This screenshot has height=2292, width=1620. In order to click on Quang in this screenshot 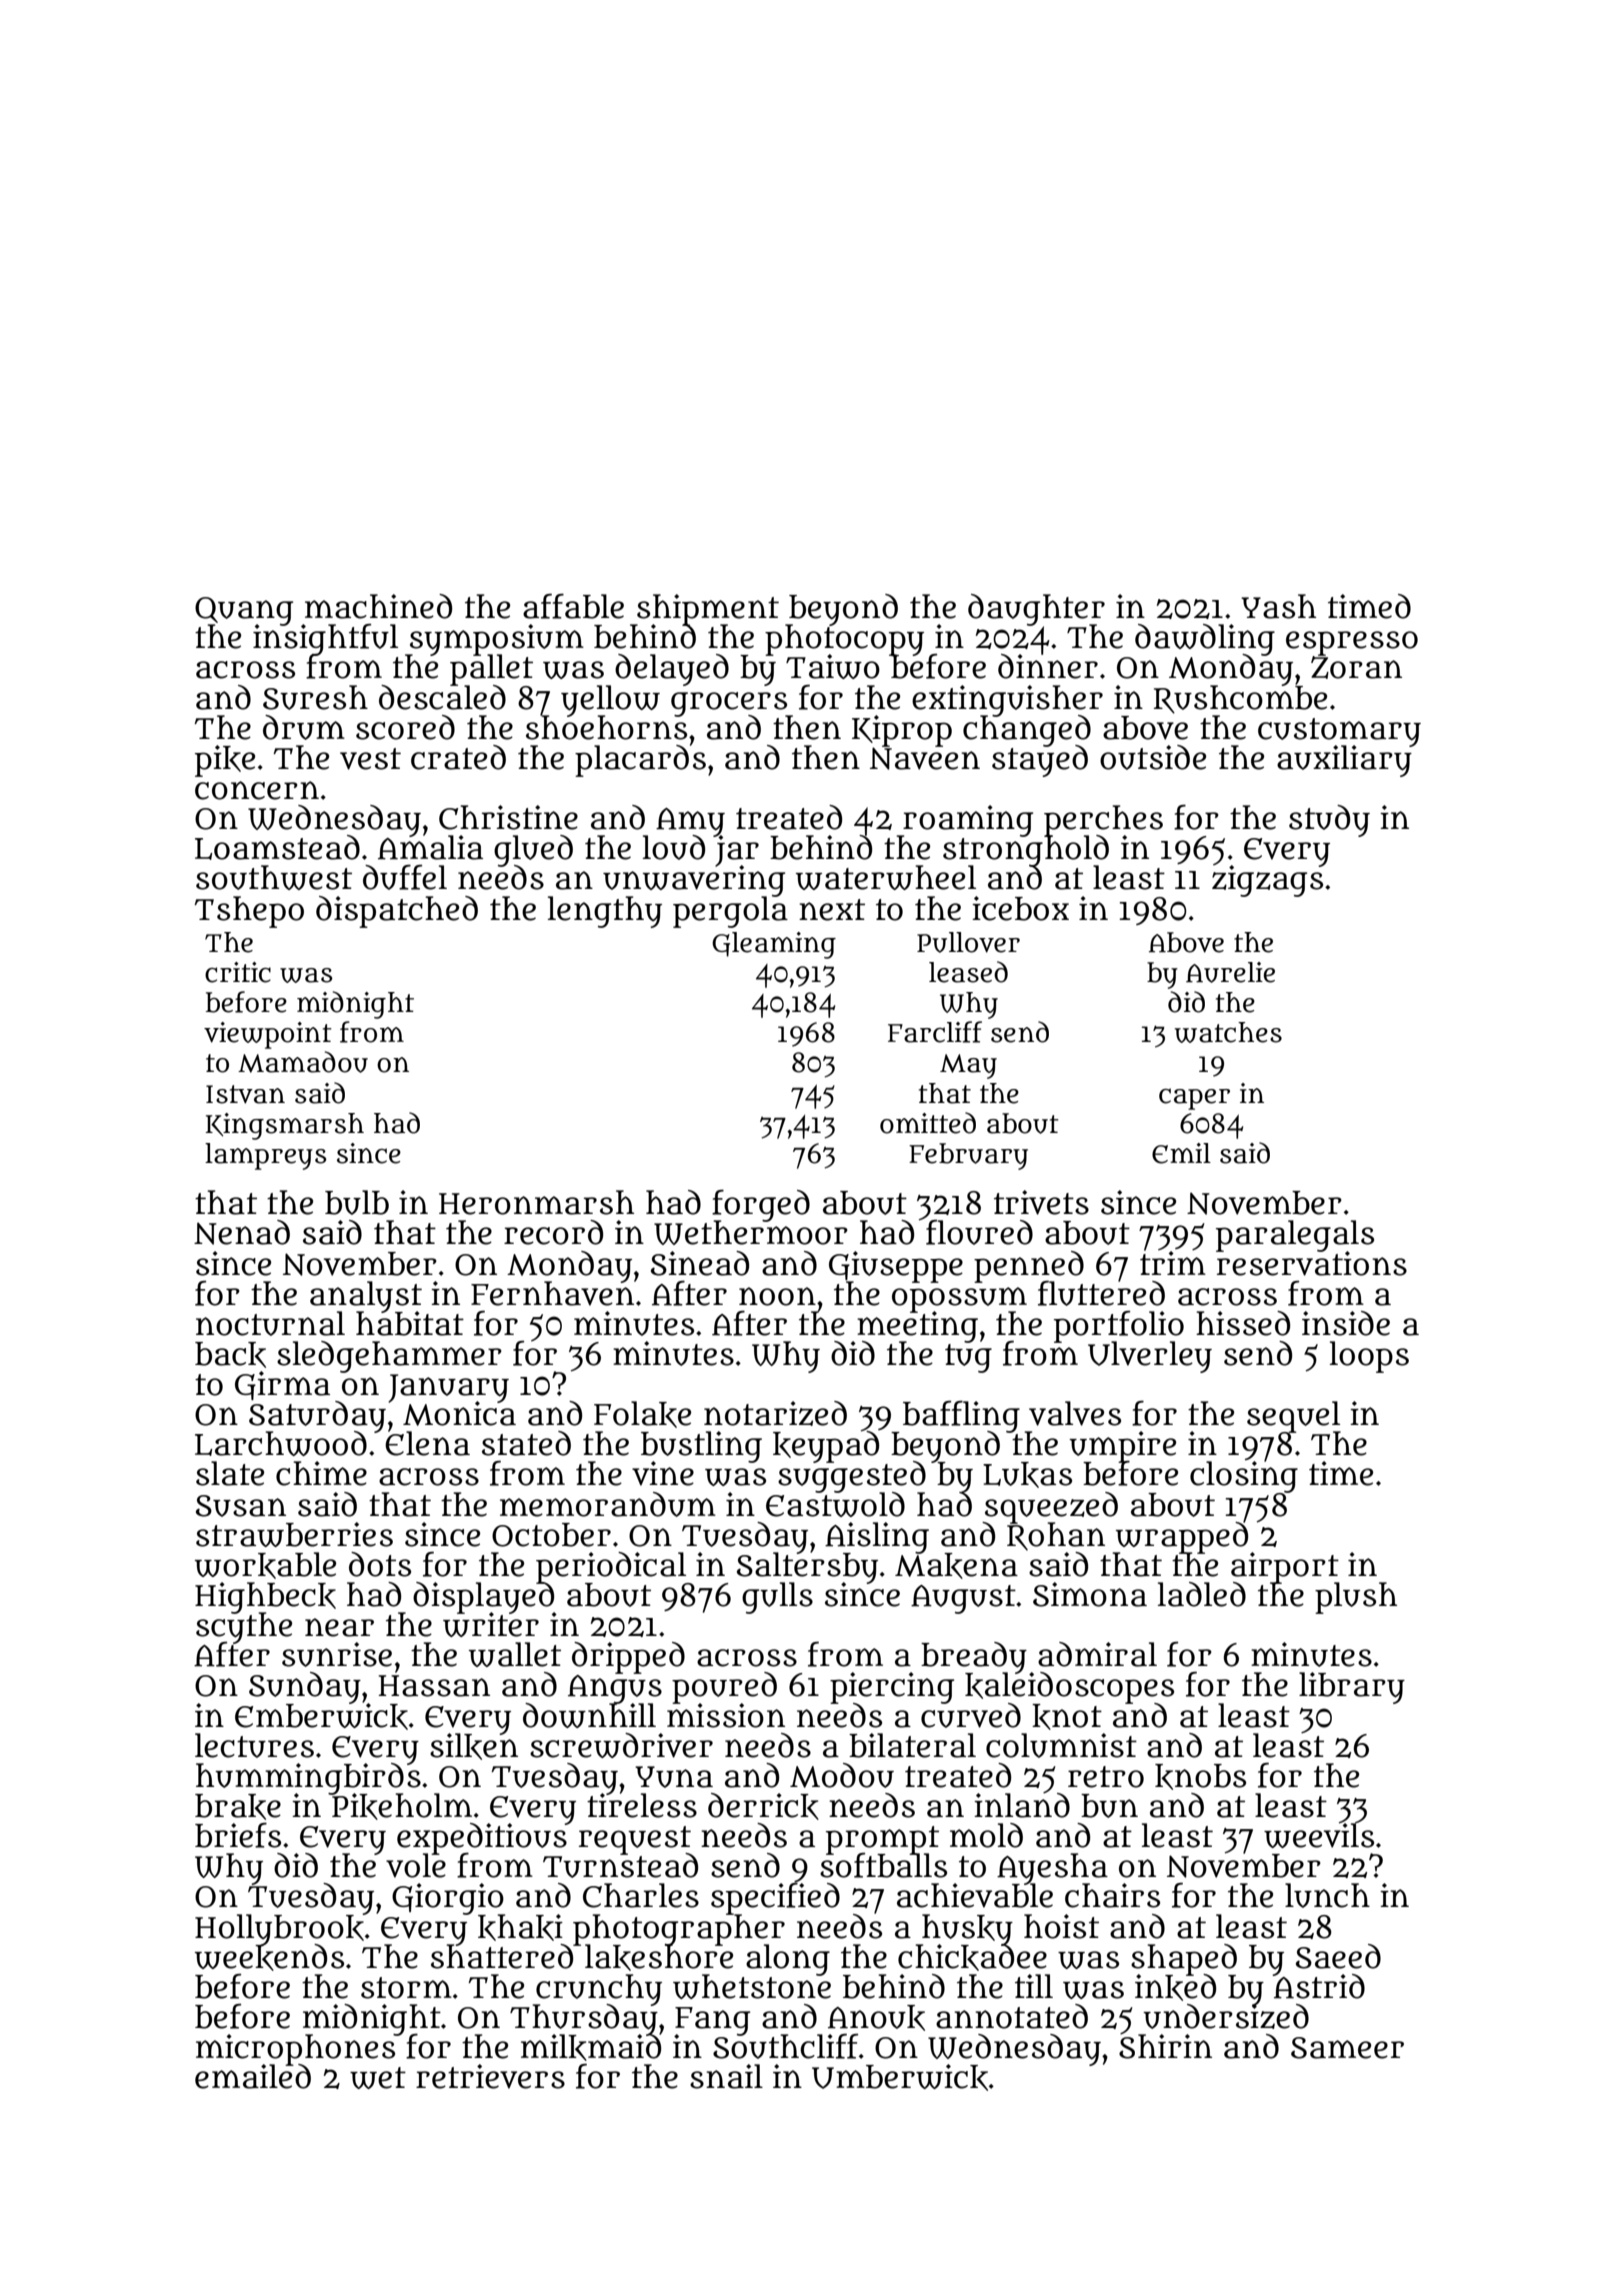, I will do `click(244, 611)`.
